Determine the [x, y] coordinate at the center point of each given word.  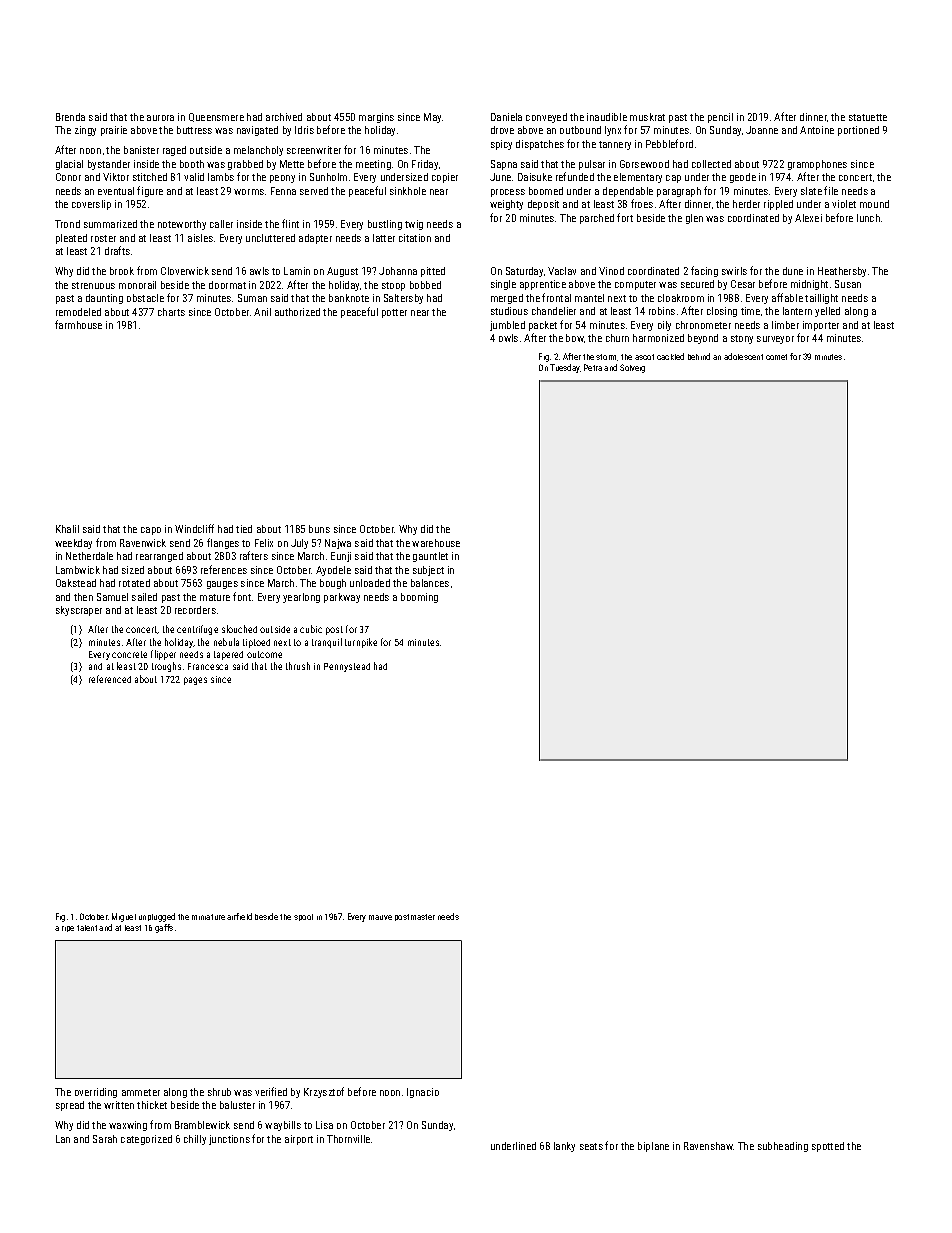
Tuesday [565, 368]
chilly [195, 1140]
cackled [670, 356]
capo [151, 531]
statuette [868, 117]
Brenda [70, 117]
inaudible [607, 117]
